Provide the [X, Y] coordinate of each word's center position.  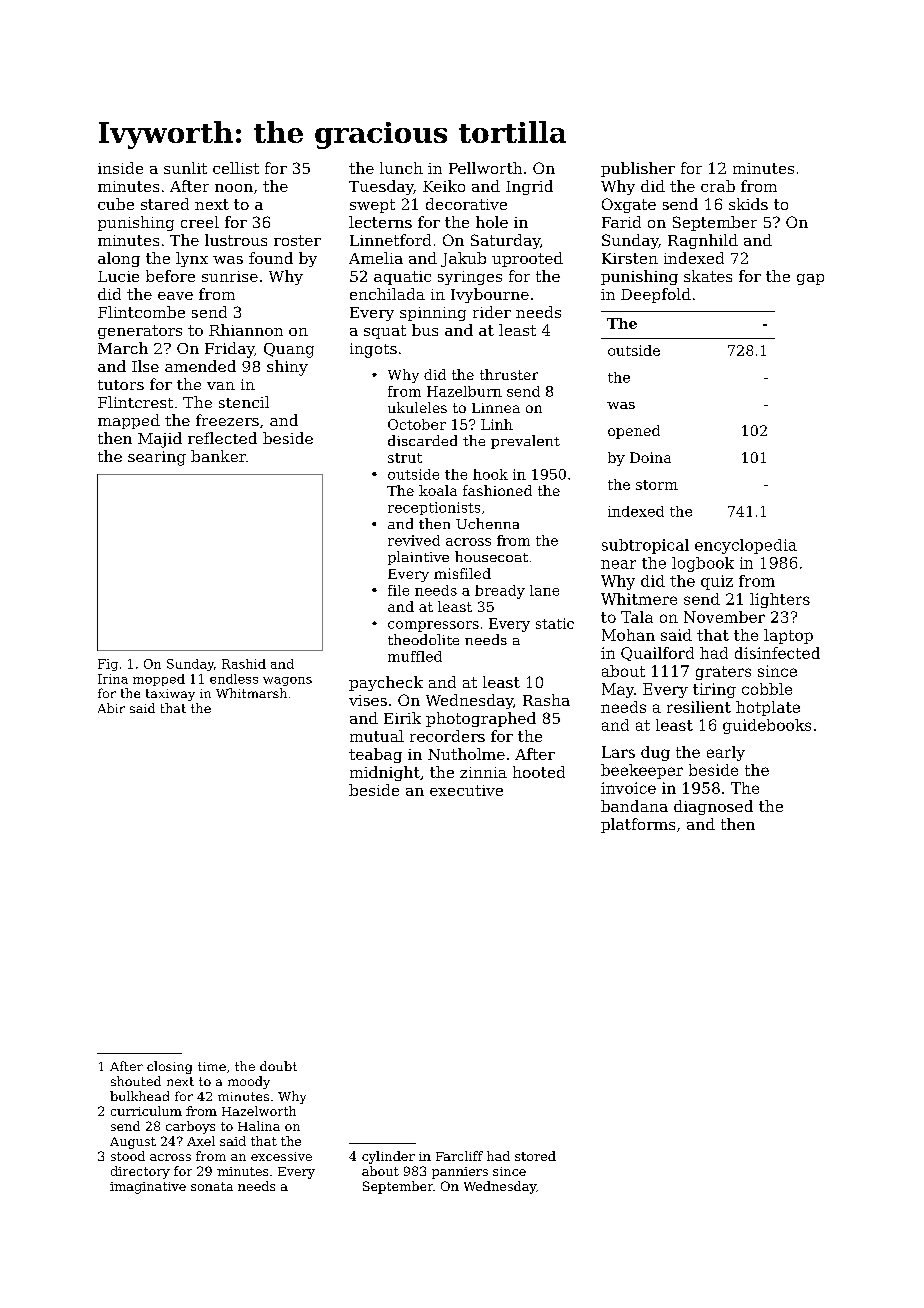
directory [140, 1172]
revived [414, 540]
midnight [385, 773]
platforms [638, 825]
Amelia [376, 258]
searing [157, 458]
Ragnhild [703, 241]
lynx [192, 259]
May [618, 690]
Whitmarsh [251, 693]
